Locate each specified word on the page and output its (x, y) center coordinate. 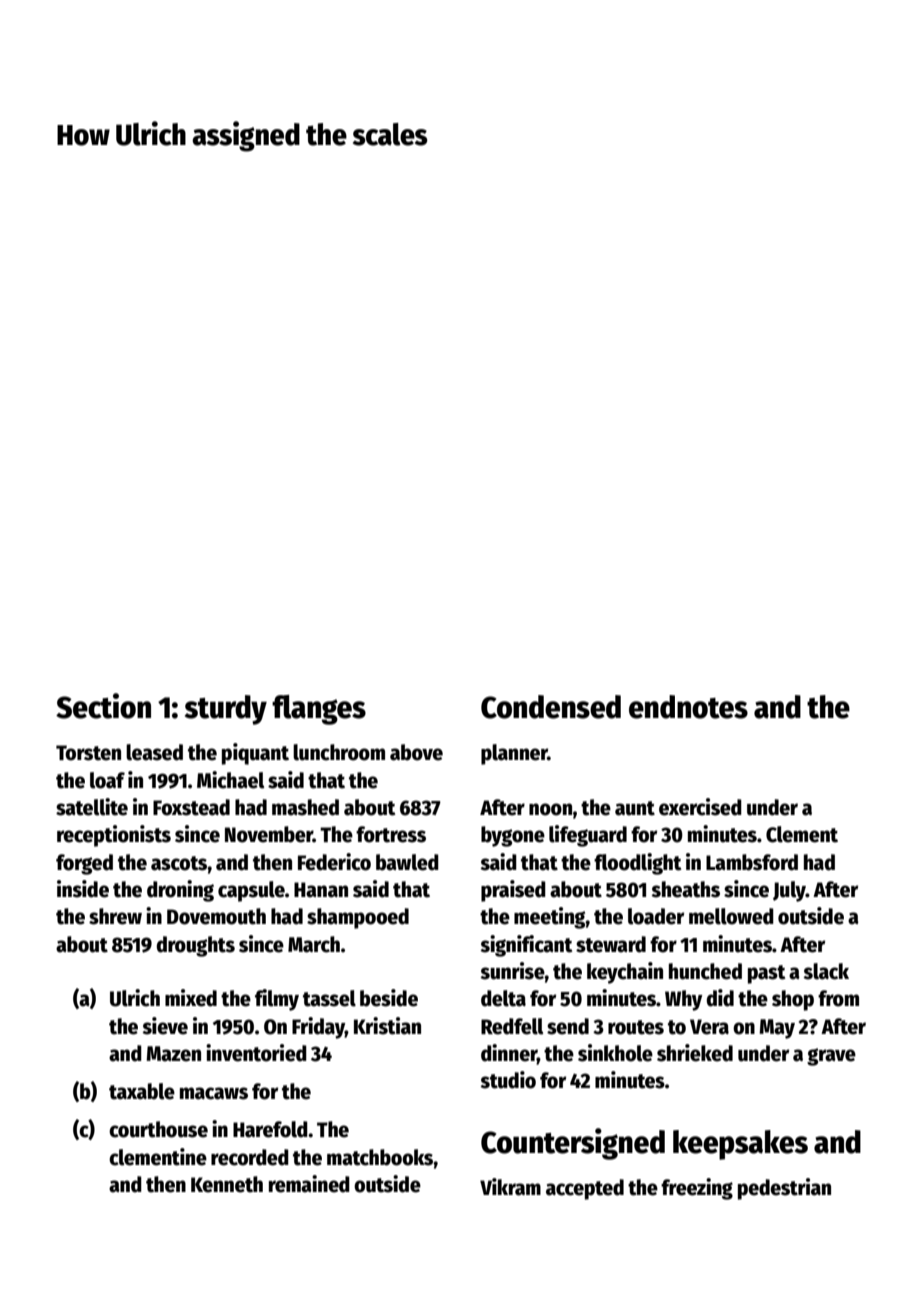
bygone (513, 836)
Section (103, 706)
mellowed (731, 916)
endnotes (688, 707)
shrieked (695, 1053)
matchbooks (380, 1157)
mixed (191, 998)
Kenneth (227, 1184)
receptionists (114, 836)
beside (389, 998)
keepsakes (740, 1145)
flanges (319, 710)
